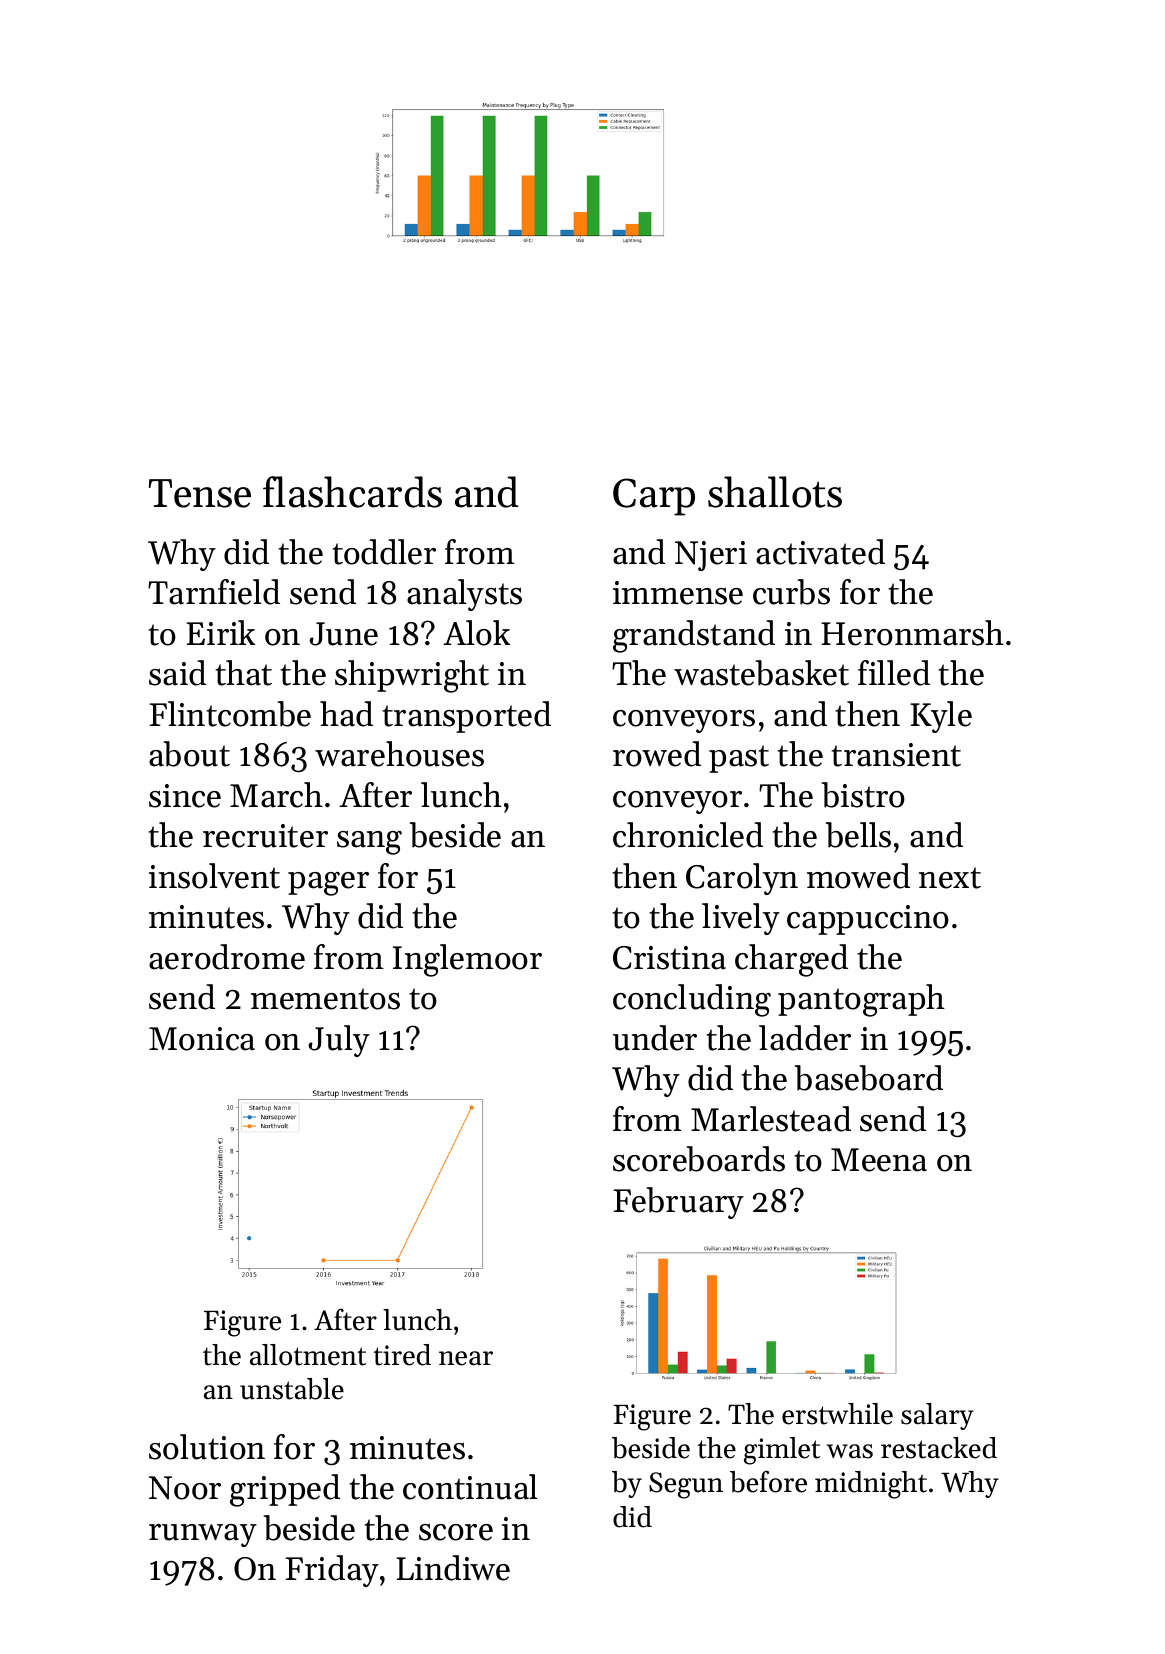  What do you see at coordinates (950, 878) in the page?
I see `next` at bounding box center [950, 878].
